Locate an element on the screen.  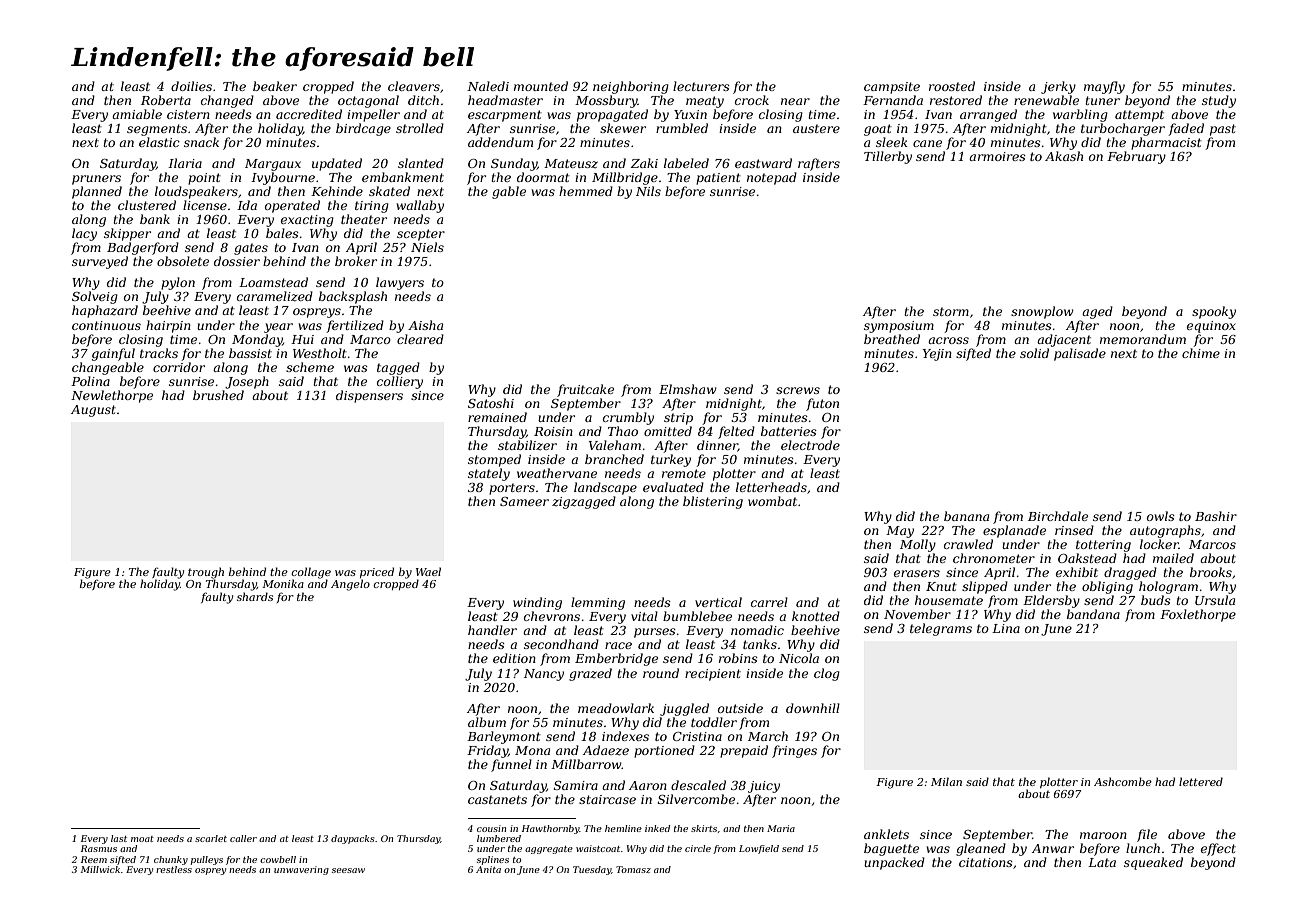
downhill is located at coordinates (813, 708).
